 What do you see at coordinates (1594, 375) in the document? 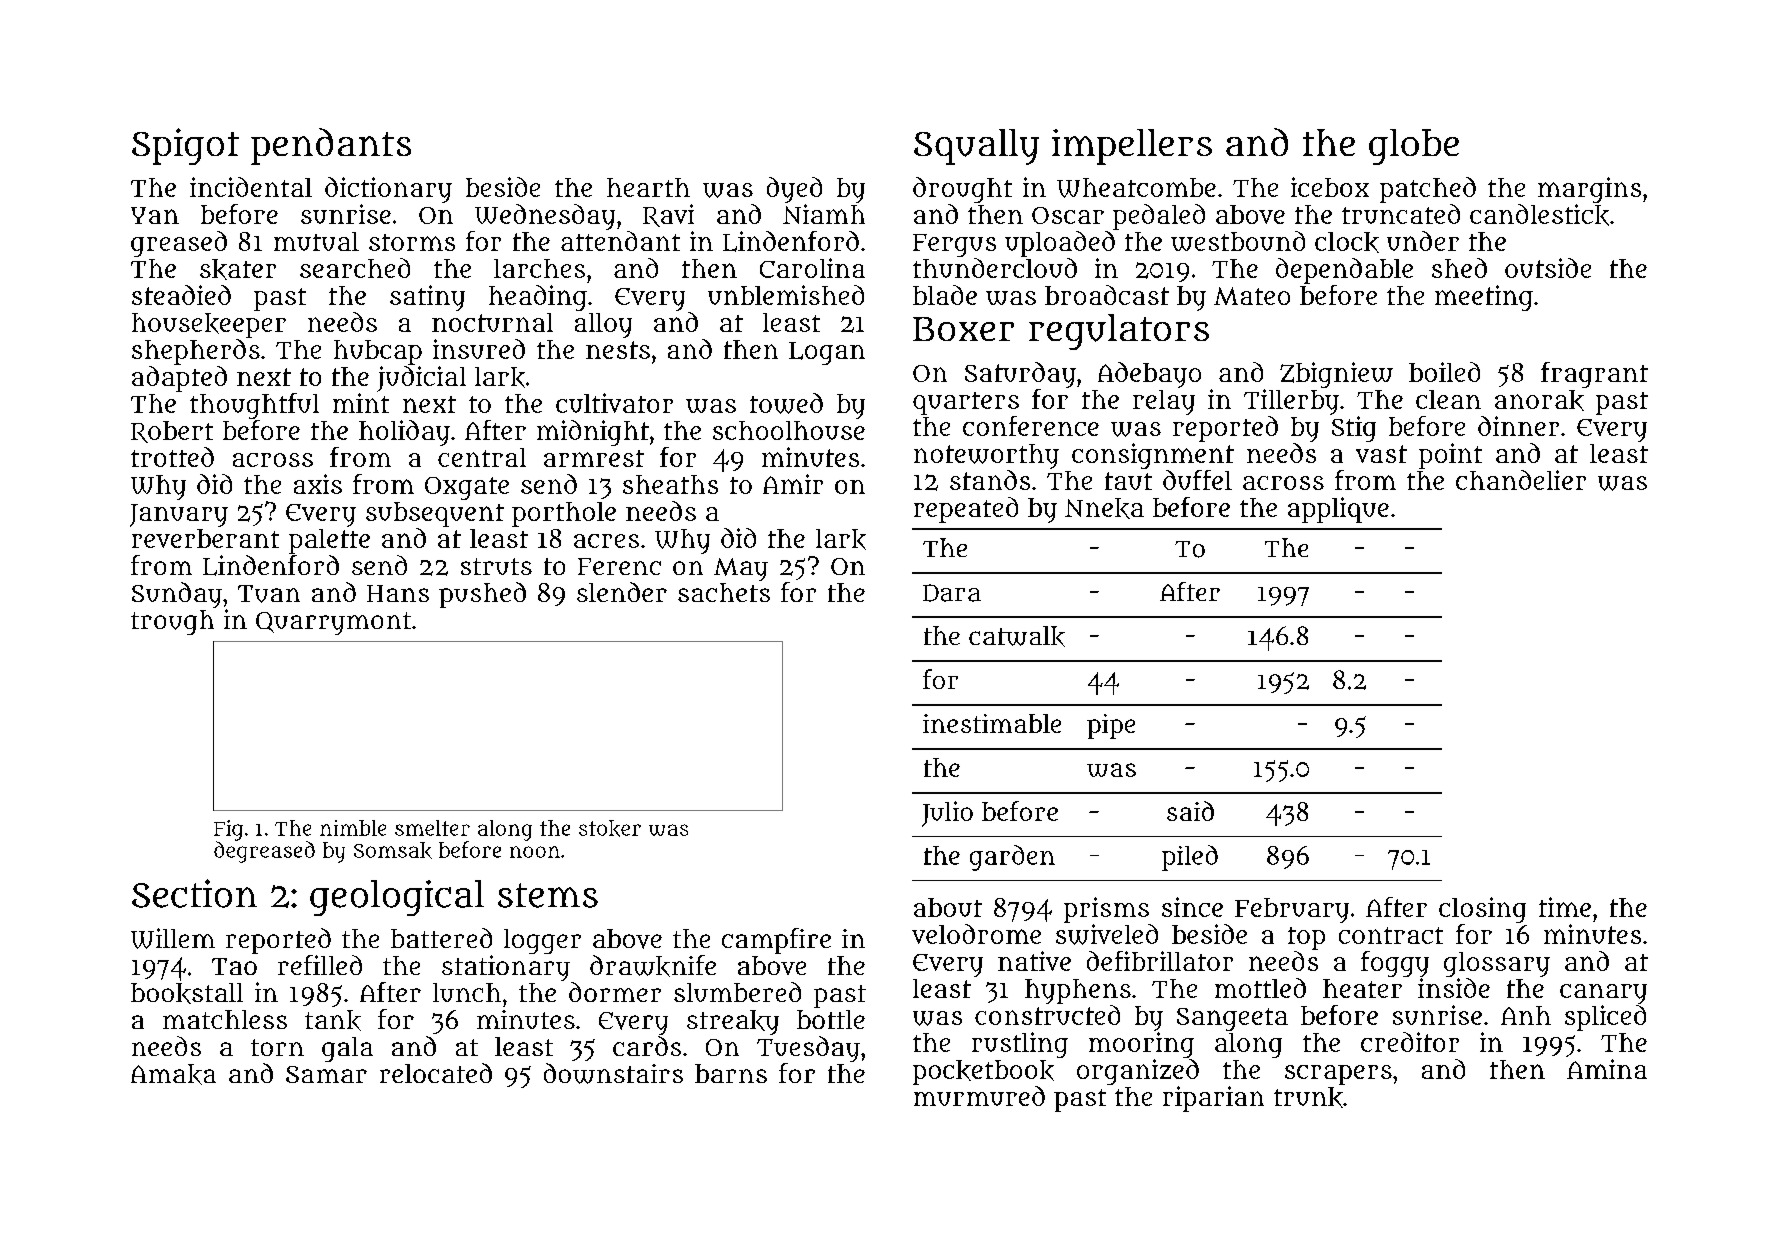
I see `fragrant` at bounding box center [1594, 375].
